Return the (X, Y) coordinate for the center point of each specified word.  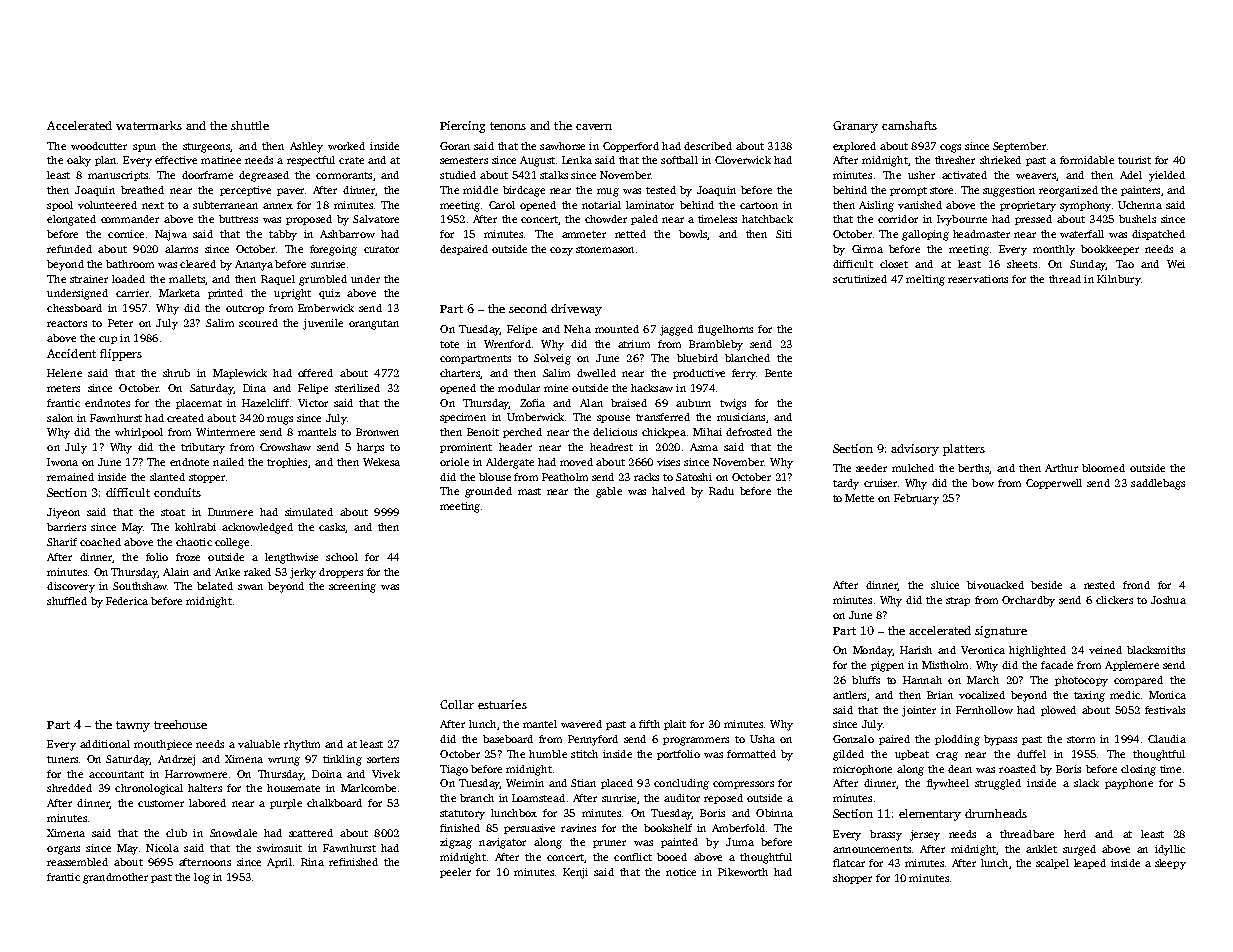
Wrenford (507, 344)
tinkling (342, 760)
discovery (71, 587)
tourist (1134, 160)
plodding (957, 740)
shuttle (250, 125)
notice (681, 872)
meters (63, 388)
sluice (945, 585)
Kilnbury (1119, 280)
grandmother (115, 878)
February (916, 499)
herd (1075, 834)
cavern (594, 127)
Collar (457, 704)
